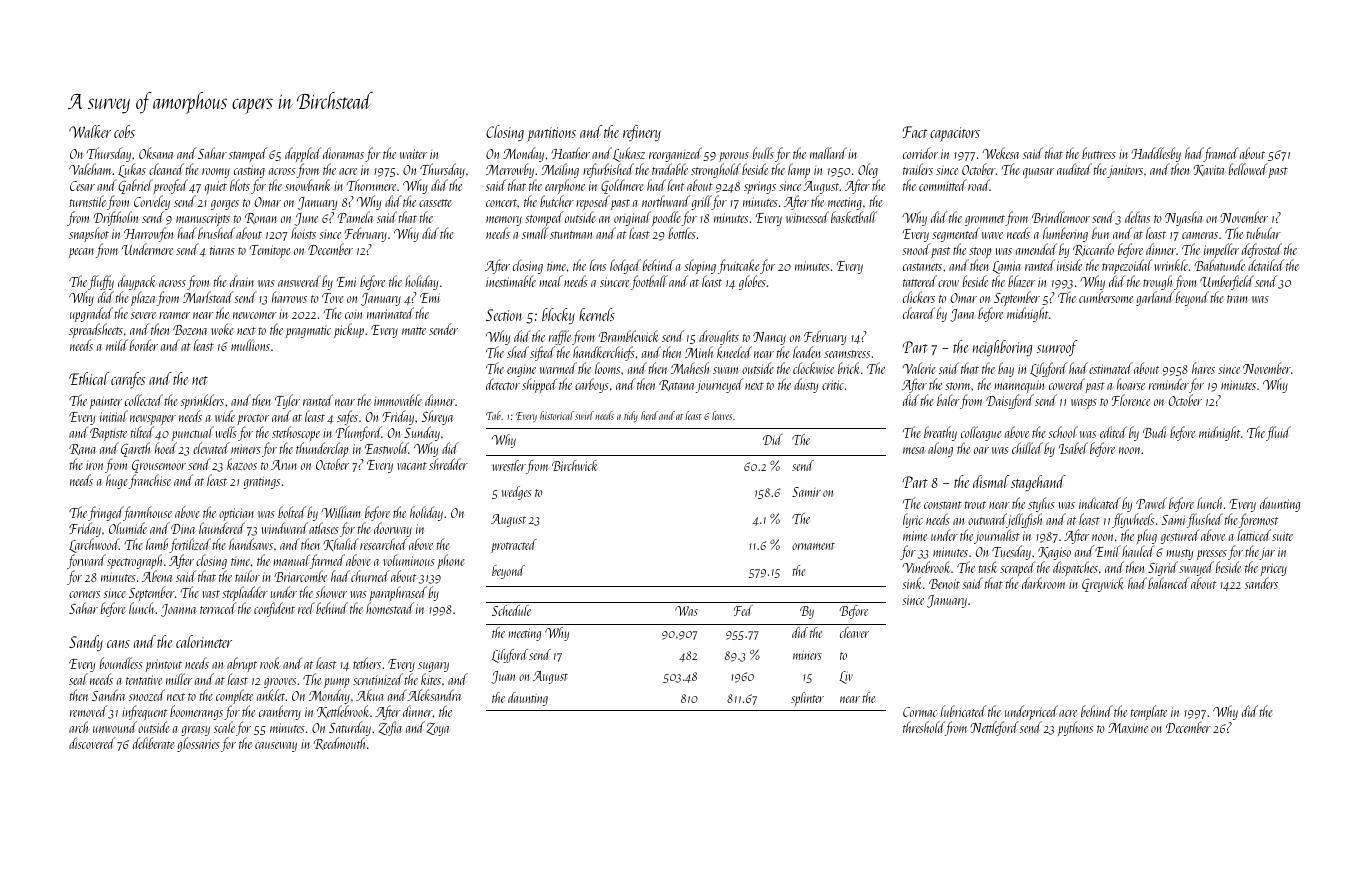  I want to click on handkerchiefs, so click(604, 355).
